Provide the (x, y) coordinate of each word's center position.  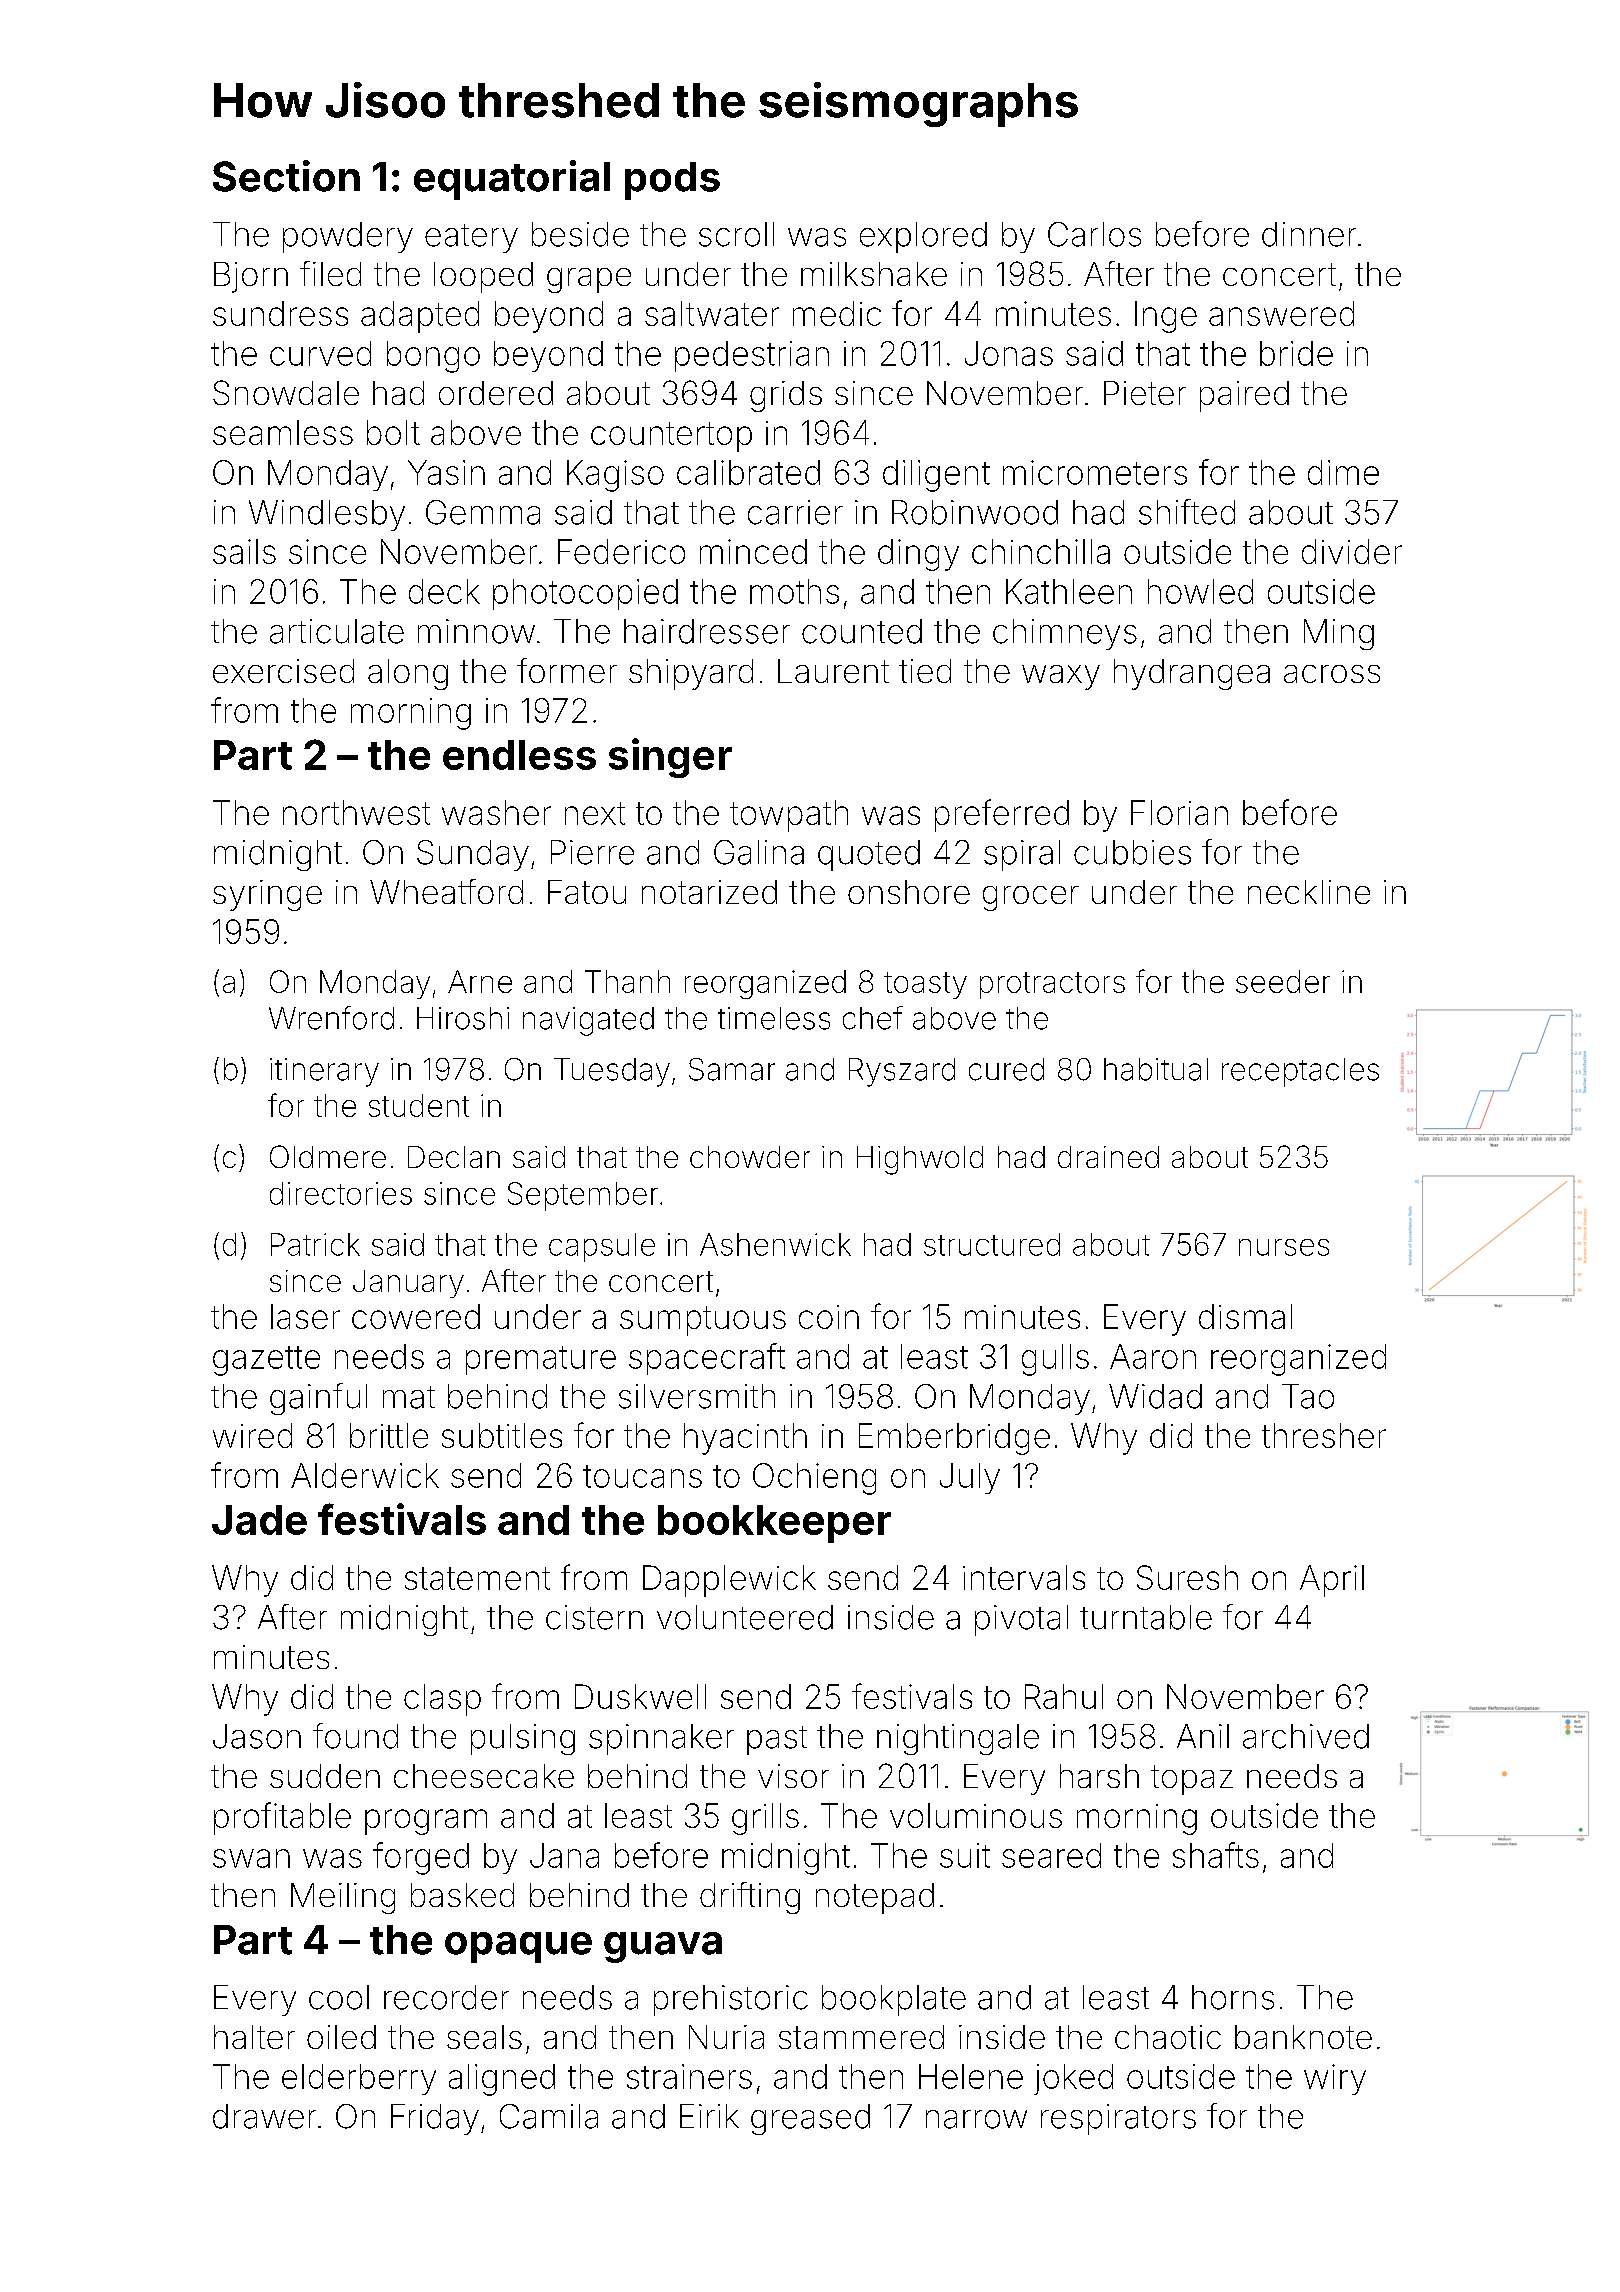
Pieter (1145, 393)
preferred (1002, 815)
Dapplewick (729, 1581)
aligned (502, 2080)
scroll (736, 234)
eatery (471, 238)
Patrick (315, 1244)
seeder (1283, 981)
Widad (1155, 1396)
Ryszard (902, 1072)
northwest (356, 812)
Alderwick (365, 1475)
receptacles (1300, 1072)
